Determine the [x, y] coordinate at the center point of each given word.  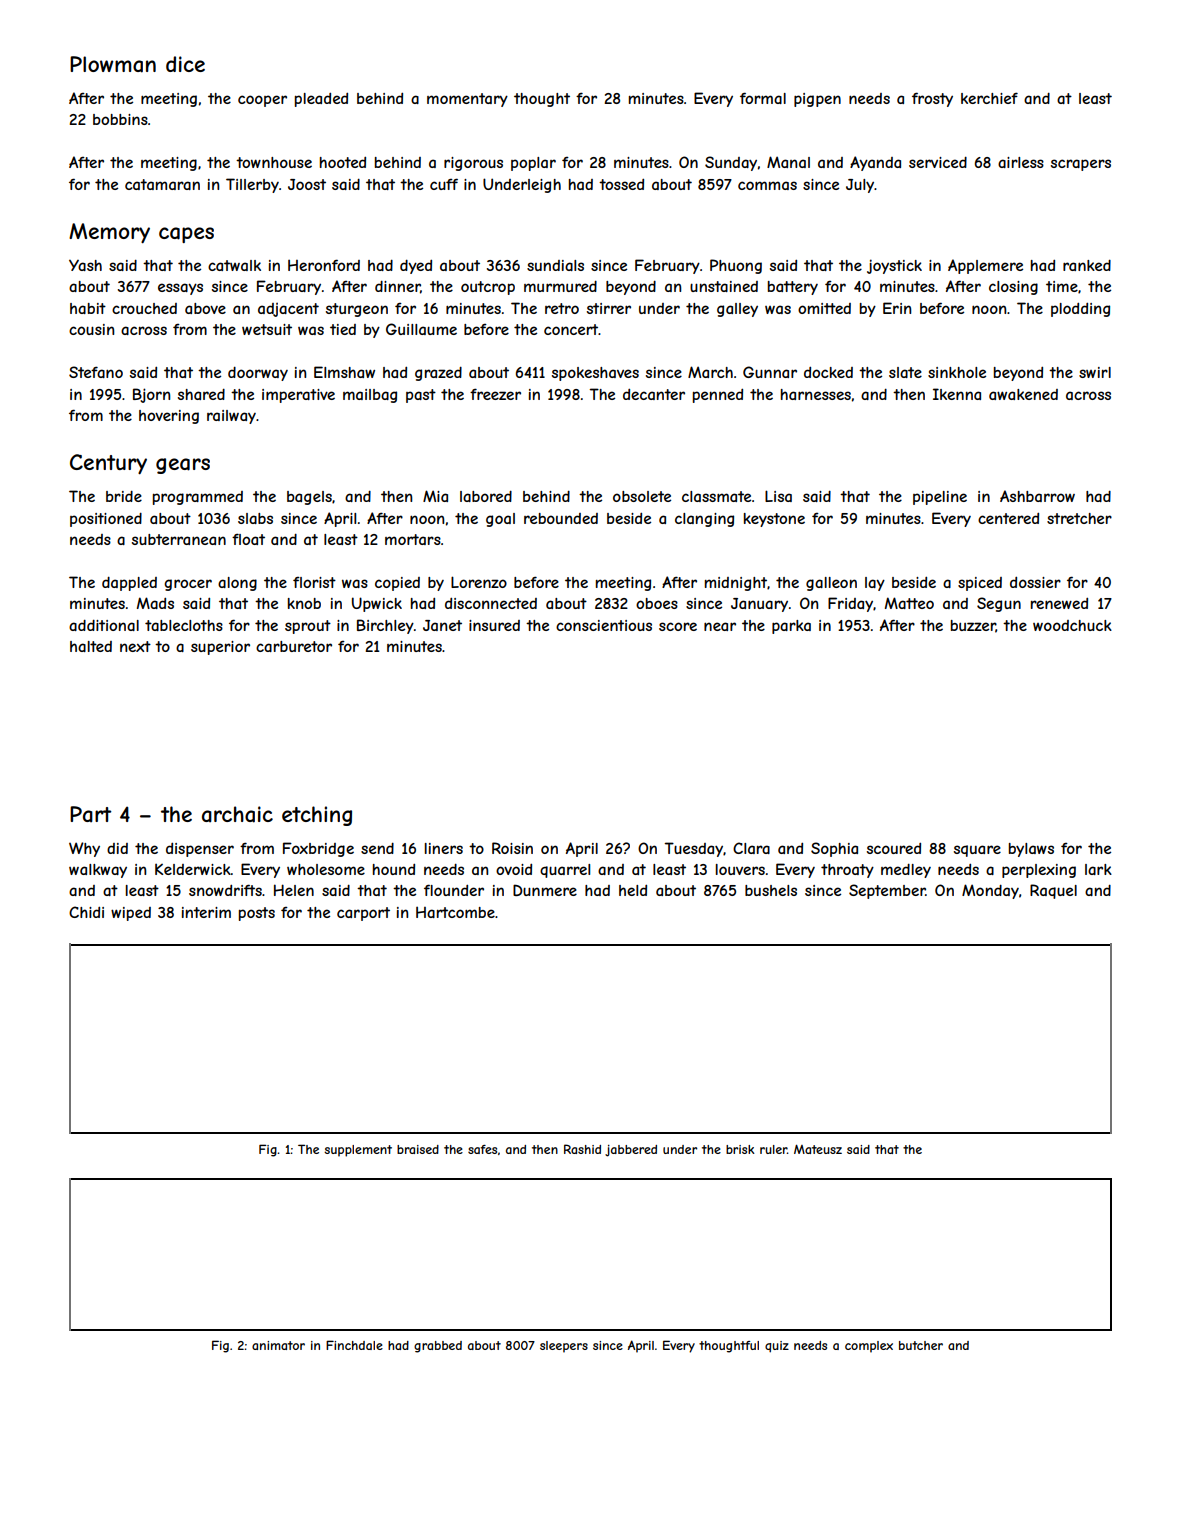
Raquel [1053, 891]
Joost [307, 184]
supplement [358, 1151]
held [633, 890]
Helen [294, 890]
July [860, 186]
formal [763, 98]
